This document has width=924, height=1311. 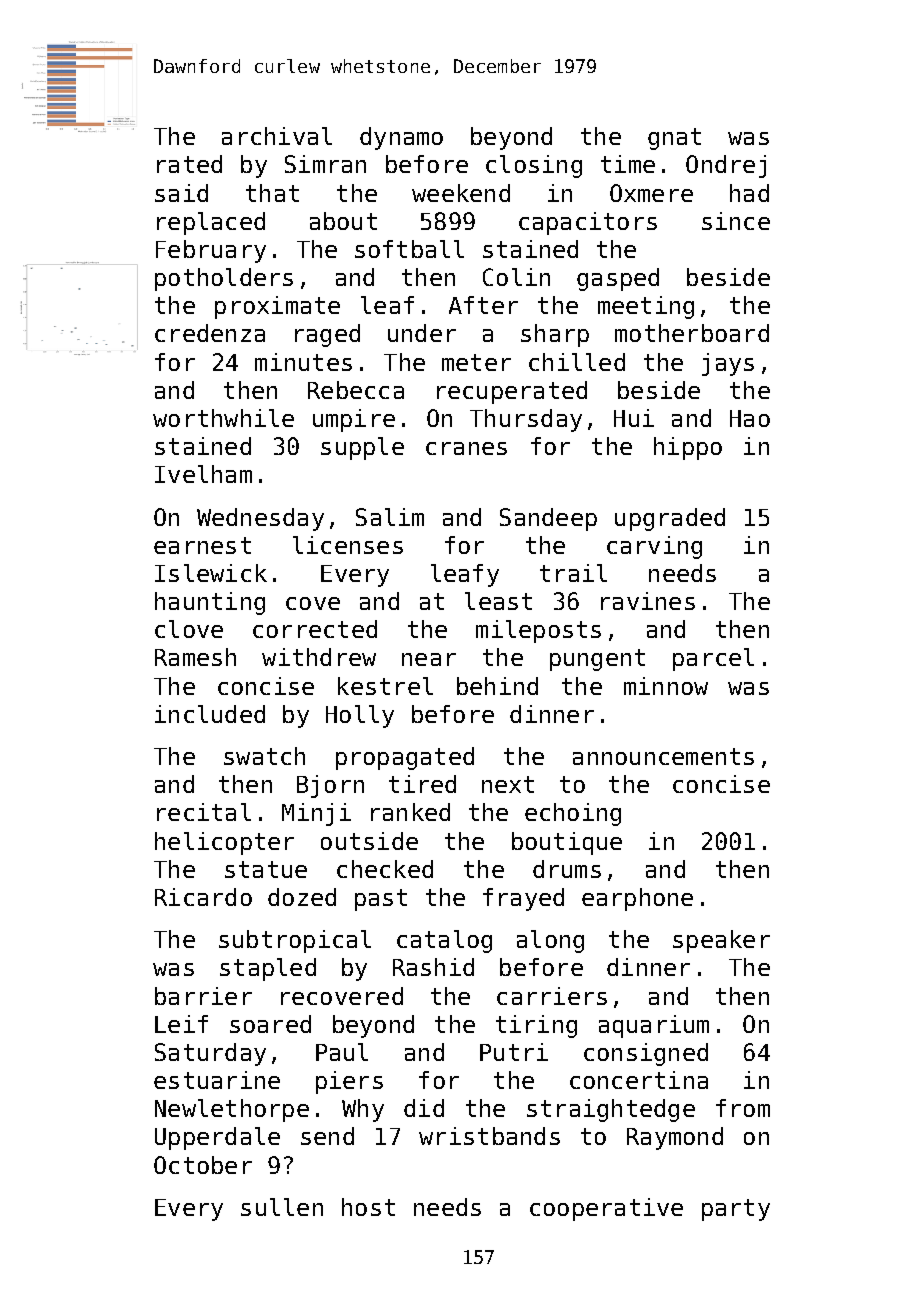 I want to click on wristbands, so click(x=489, y=1136).
